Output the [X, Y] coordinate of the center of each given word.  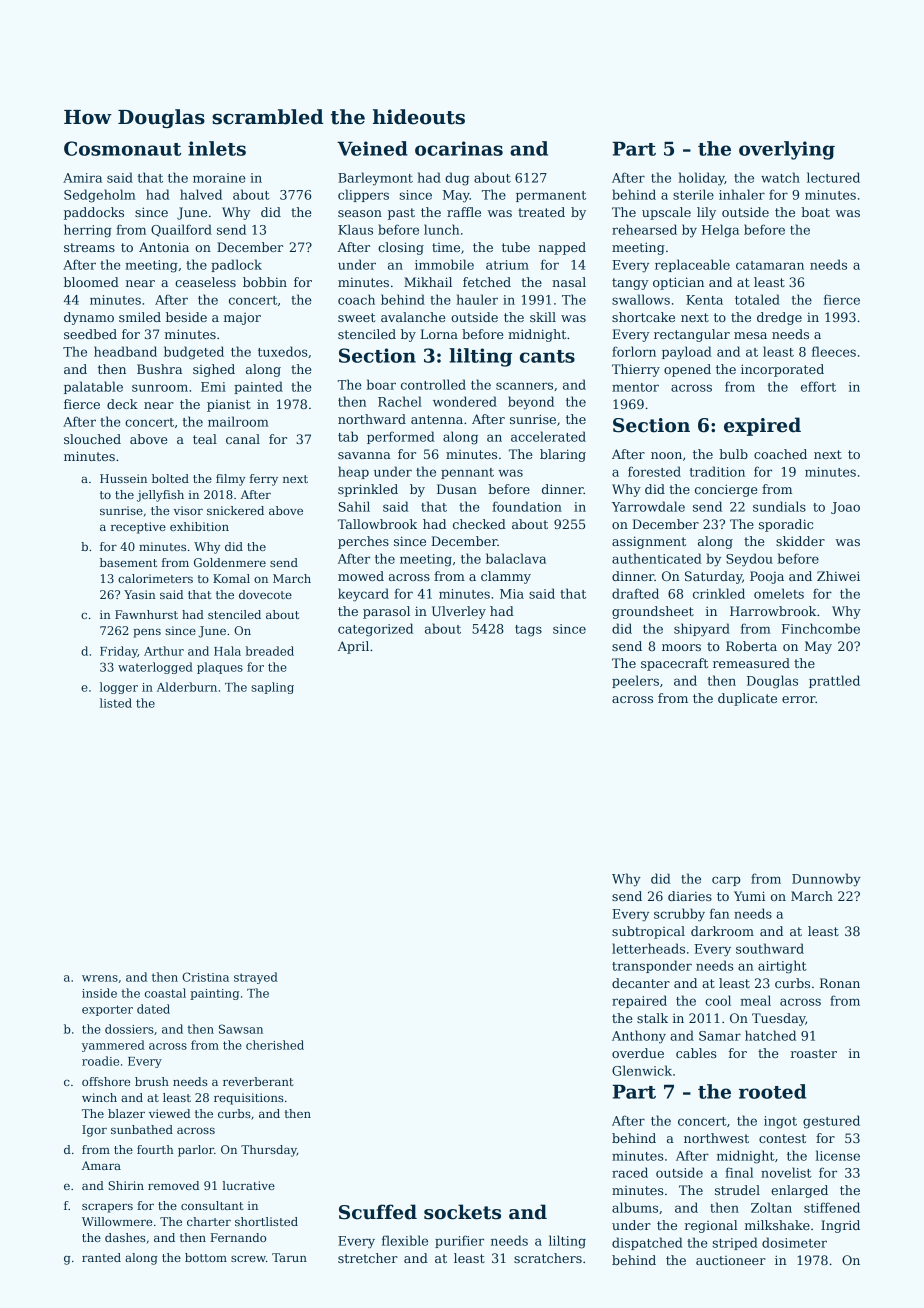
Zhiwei [838, 576]
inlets [217, 148]
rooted [772, 1091]
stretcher [368, 1258]
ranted [101, 1257]
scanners [524, 386]
